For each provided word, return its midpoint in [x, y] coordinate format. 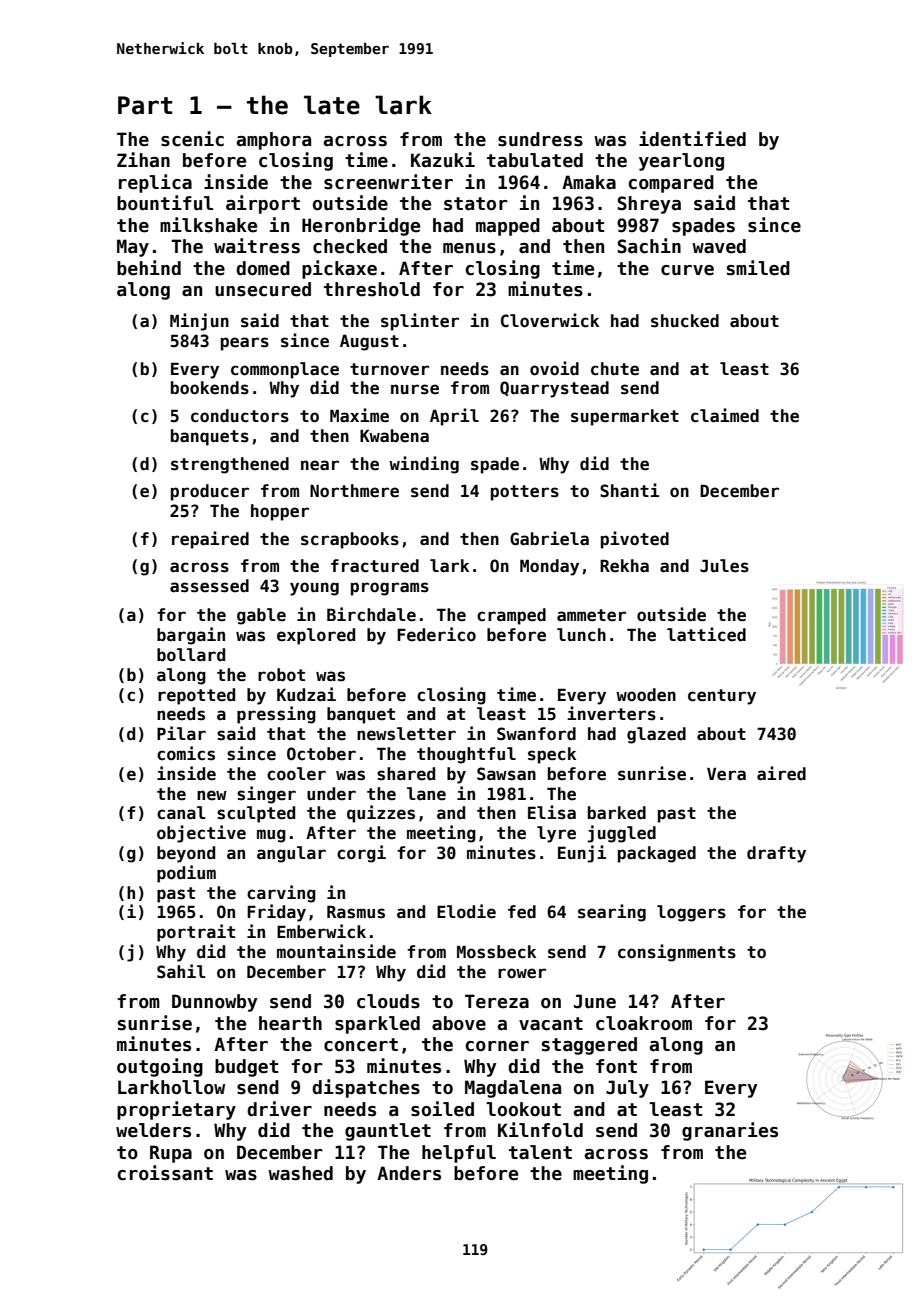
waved [719, 246]
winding [424, 465]
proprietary [176, 1110]
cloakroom [644, 1023]
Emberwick [321, 931]
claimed [725, 415]
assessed [209, 586]
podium [186, 874]
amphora [274, 141]
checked [350, 246]
